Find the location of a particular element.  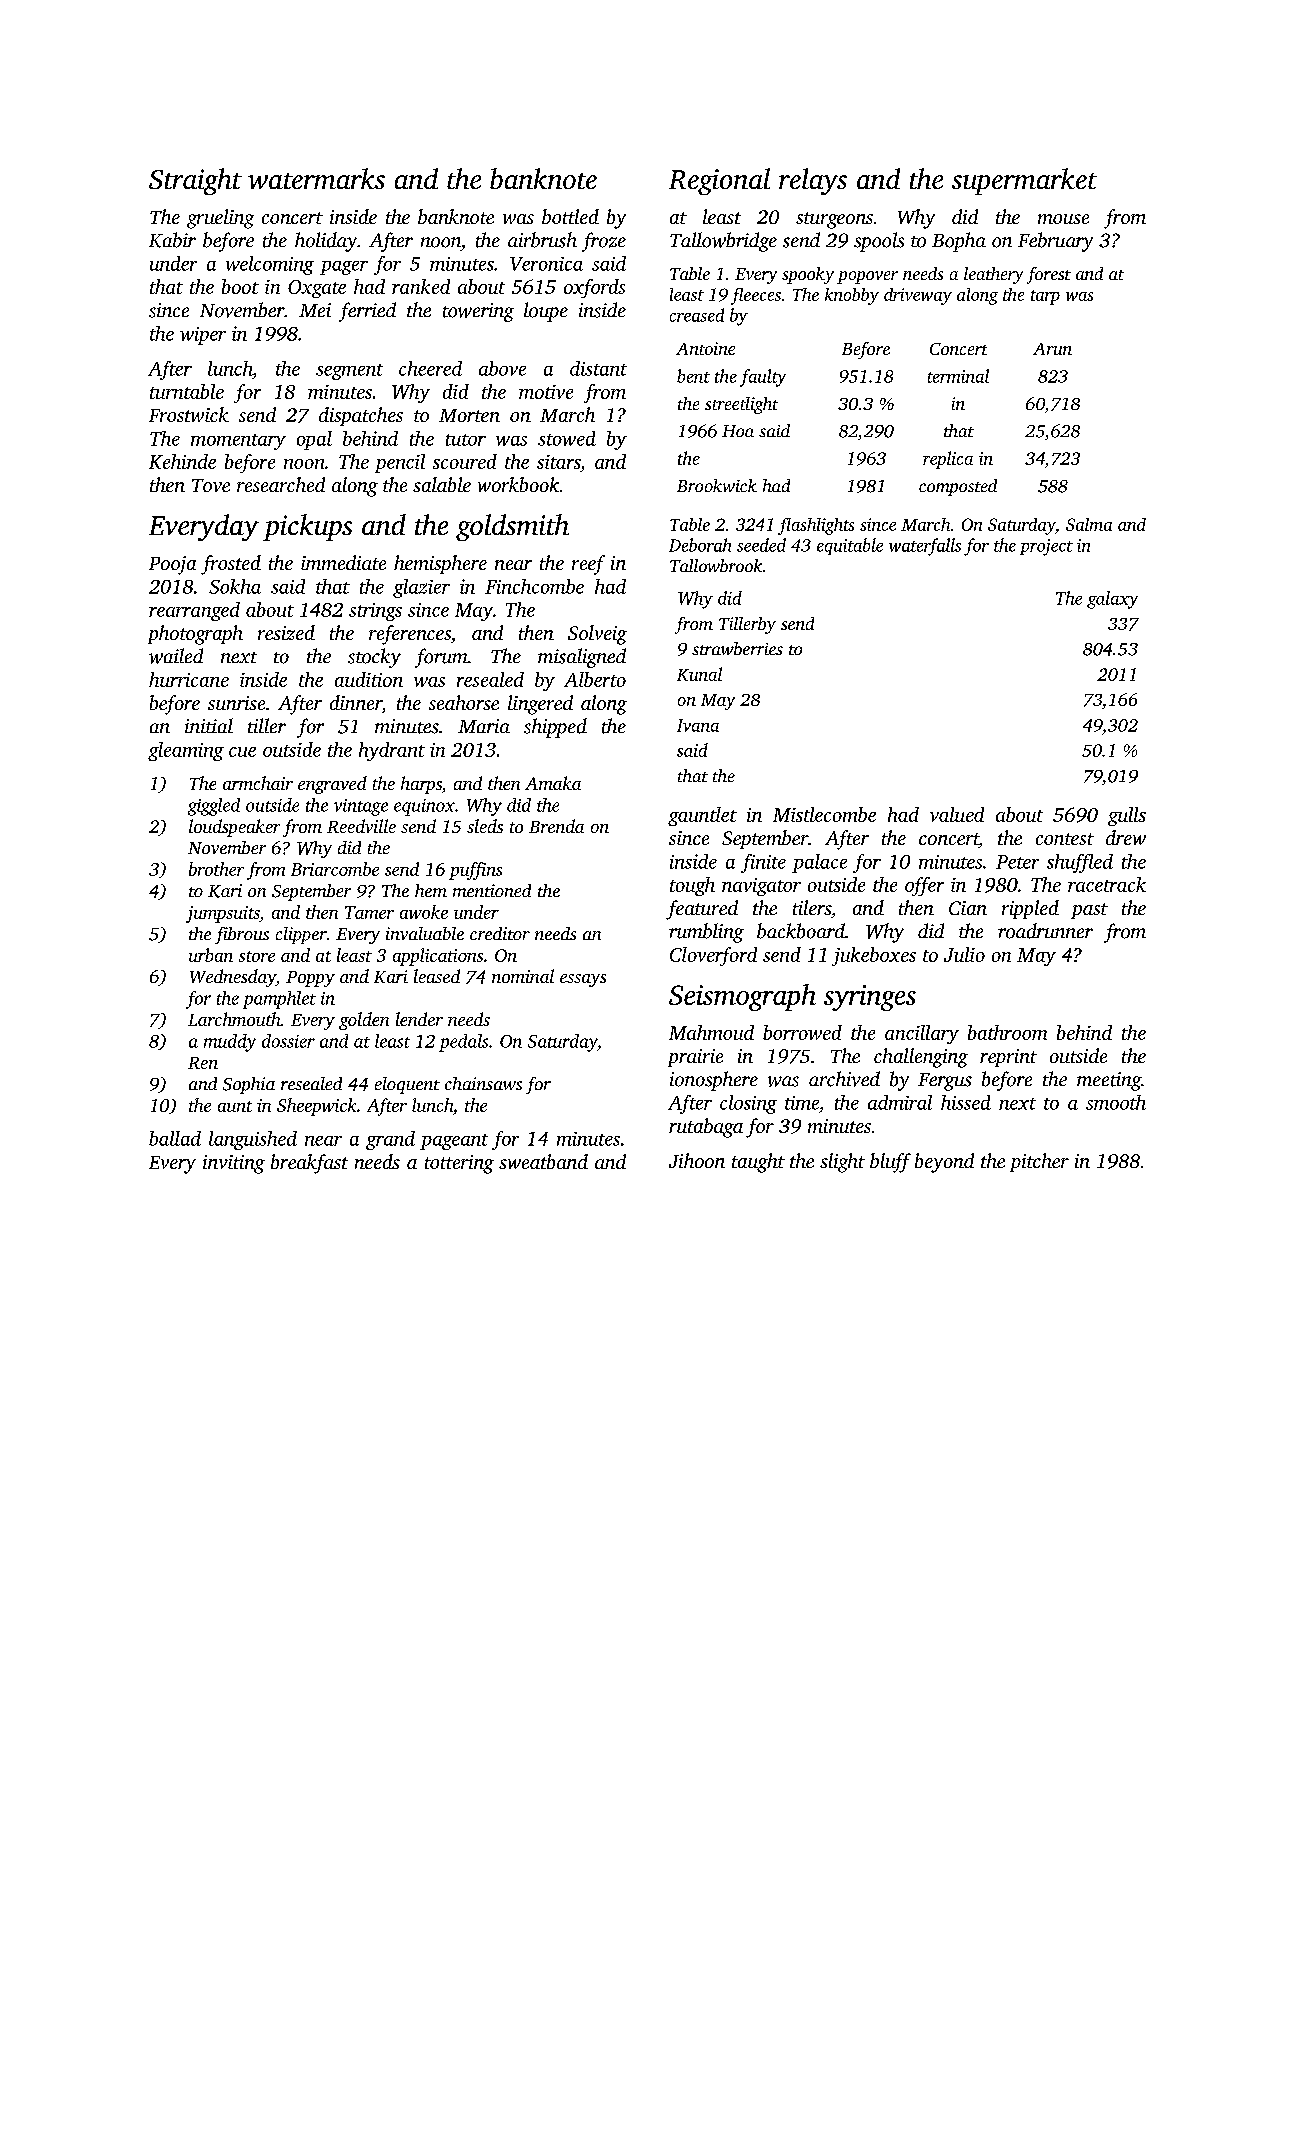

opal is located at coordinates (314, 440).
